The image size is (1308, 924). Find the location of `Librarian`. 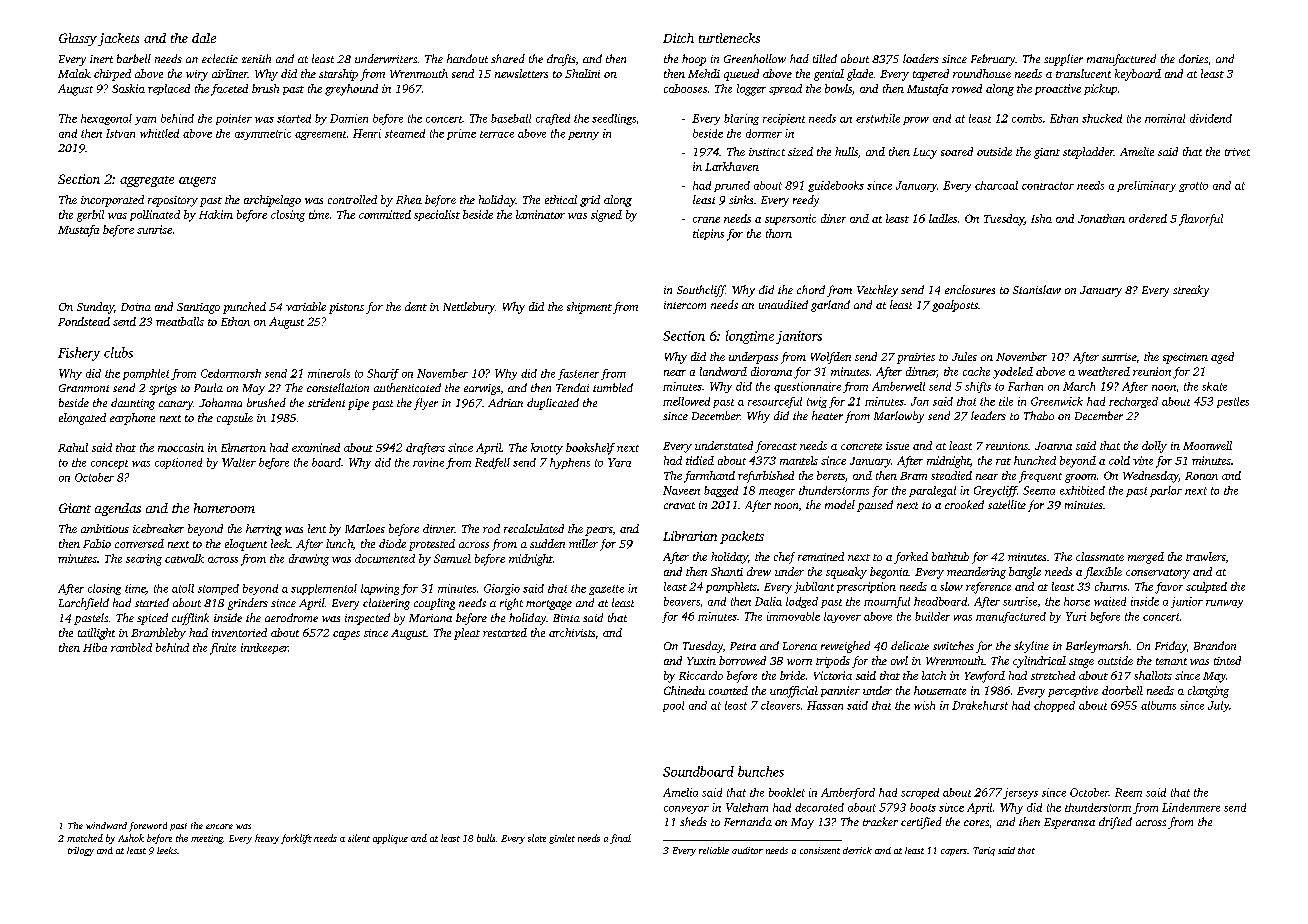

Librarian is located at coordinates (690, 536).
